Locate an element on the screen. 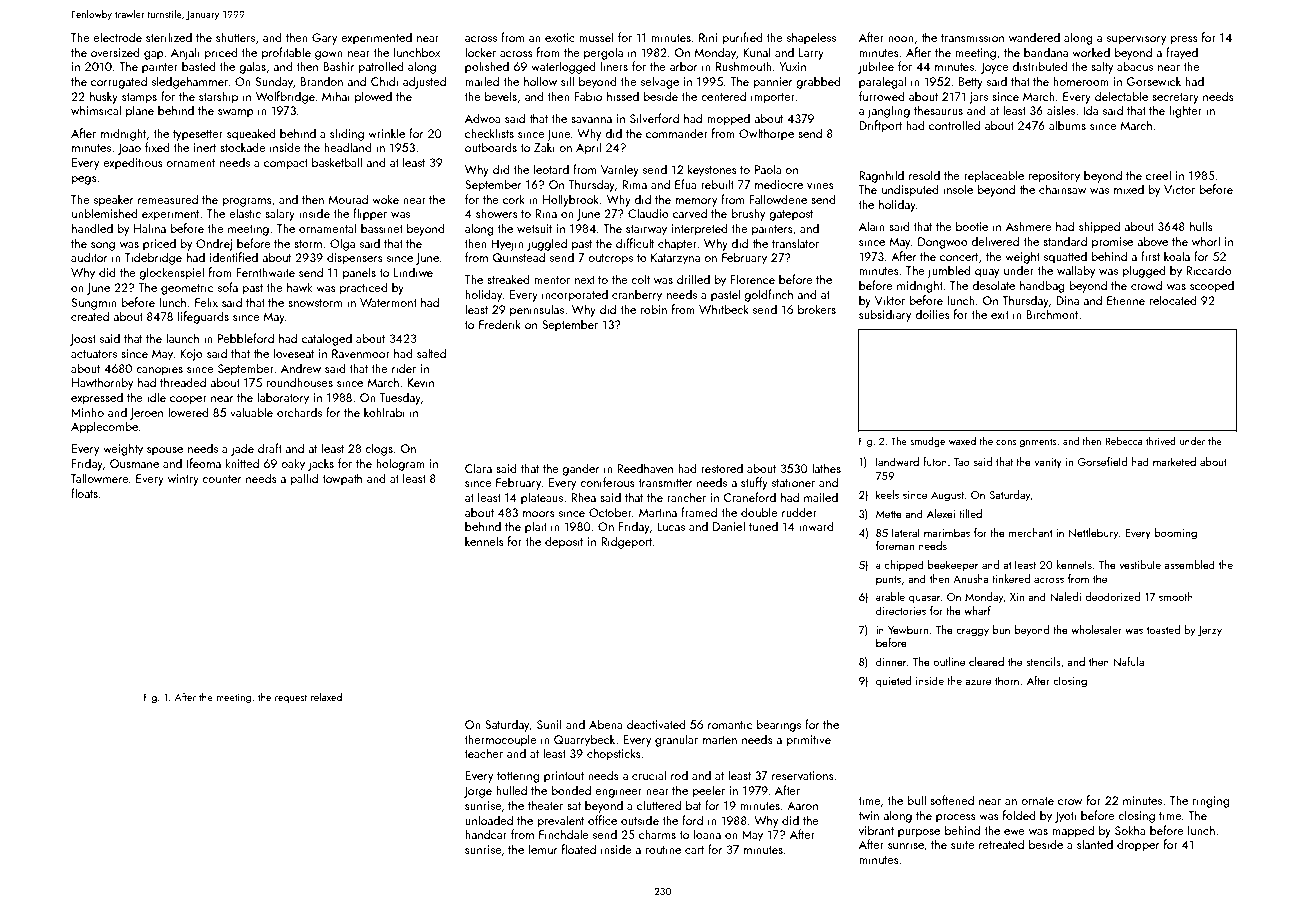 This screenshot has width=1308, height=924. Ridgeport is located at coordinates (626, 542).
